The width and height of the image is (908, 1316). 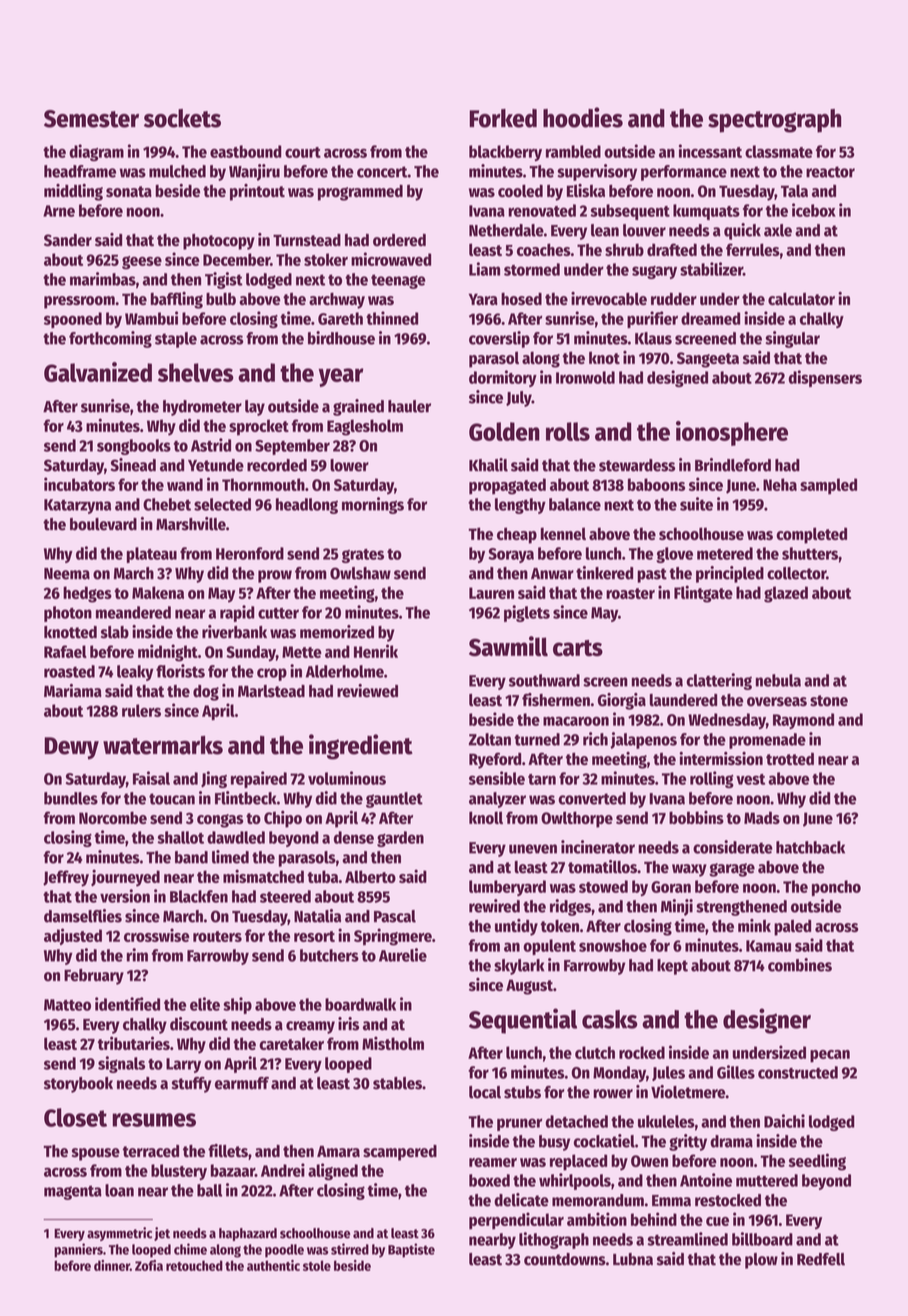 I want to click on dog, so click(x=206, y=693).
